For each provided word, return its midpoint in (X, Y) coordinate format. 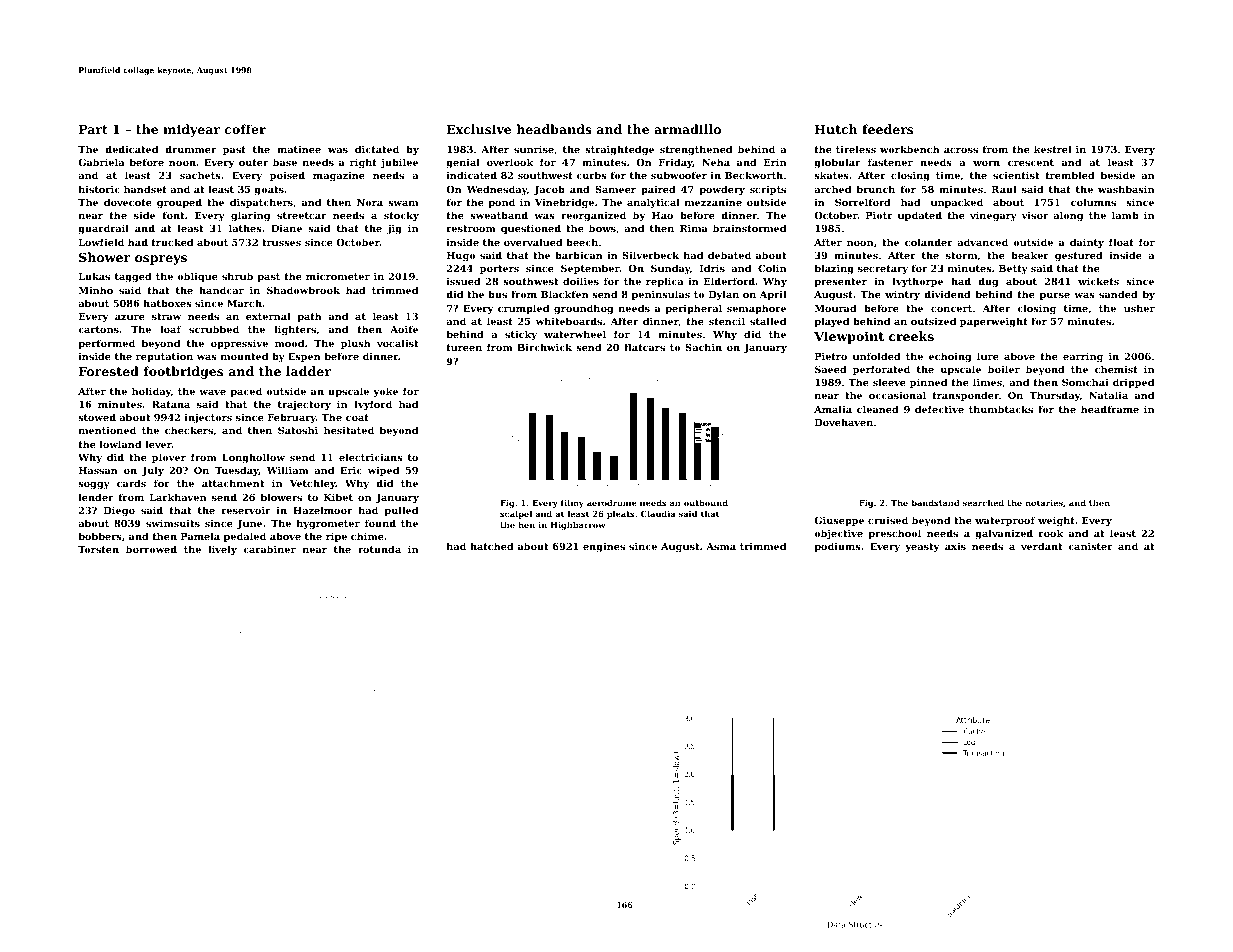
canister (1090, 546)
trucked (172, 242)
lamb (1125, 215)
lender (96, 497)
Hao (662, 215)
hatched (492, 546)
